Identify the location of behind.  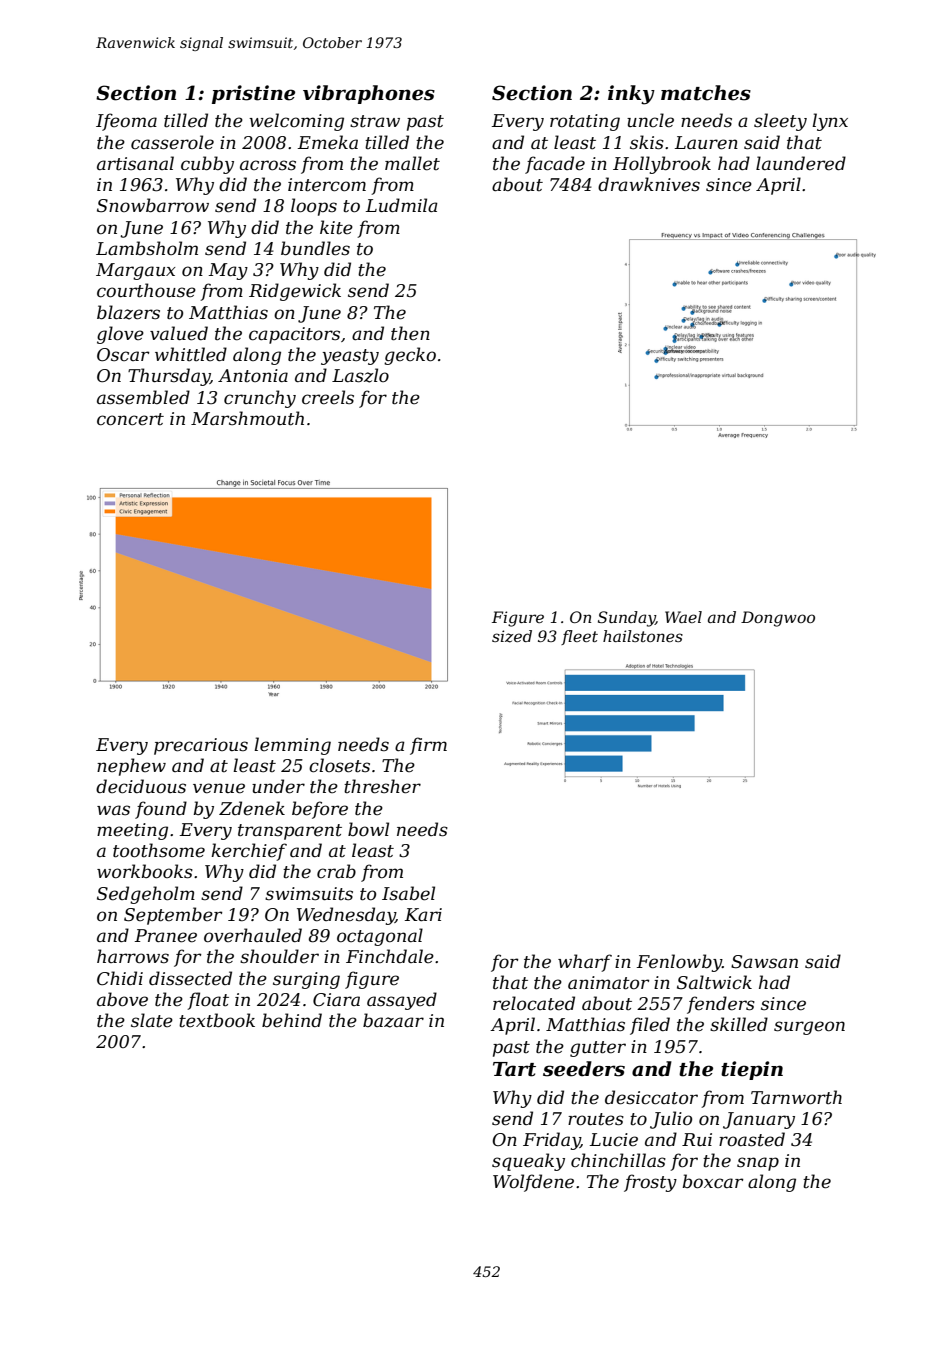
(292, 1020).
